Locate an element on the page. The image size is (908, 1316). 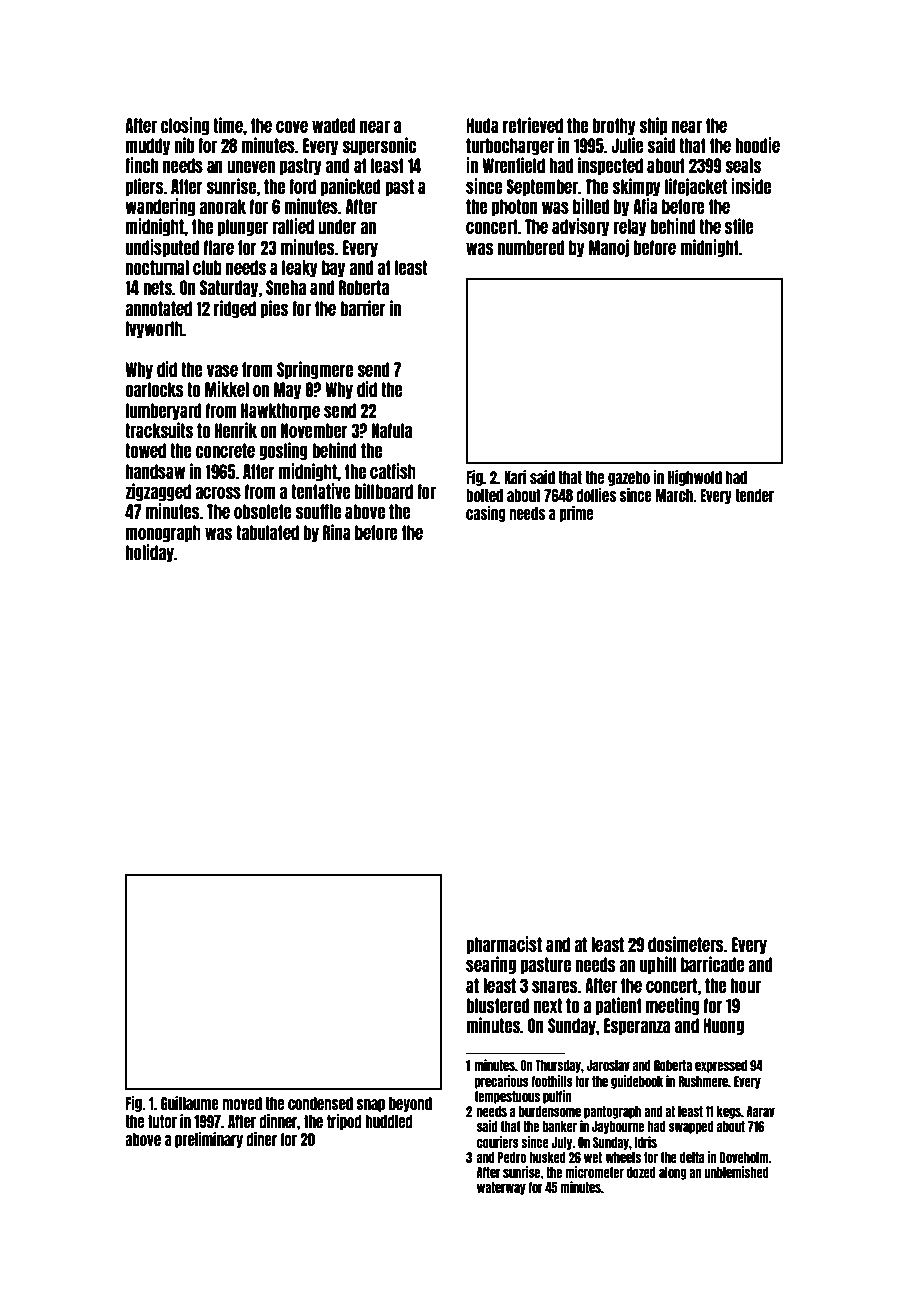
tender is located at coordinates (754, 495).
